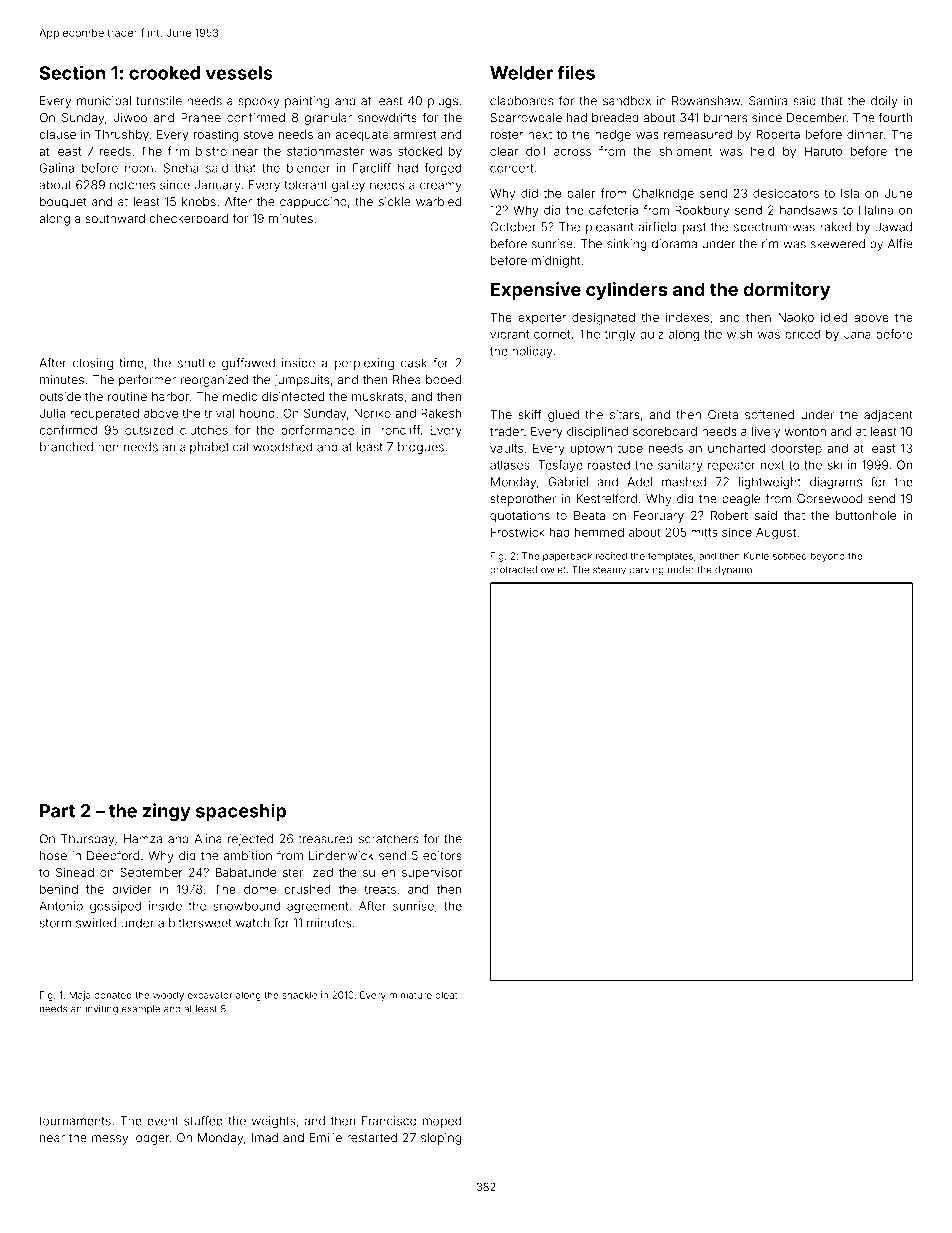 This document has height=1233, width=952. Describe the element at coordinates (110, 1140) in the document. I see `messy` at that location.
